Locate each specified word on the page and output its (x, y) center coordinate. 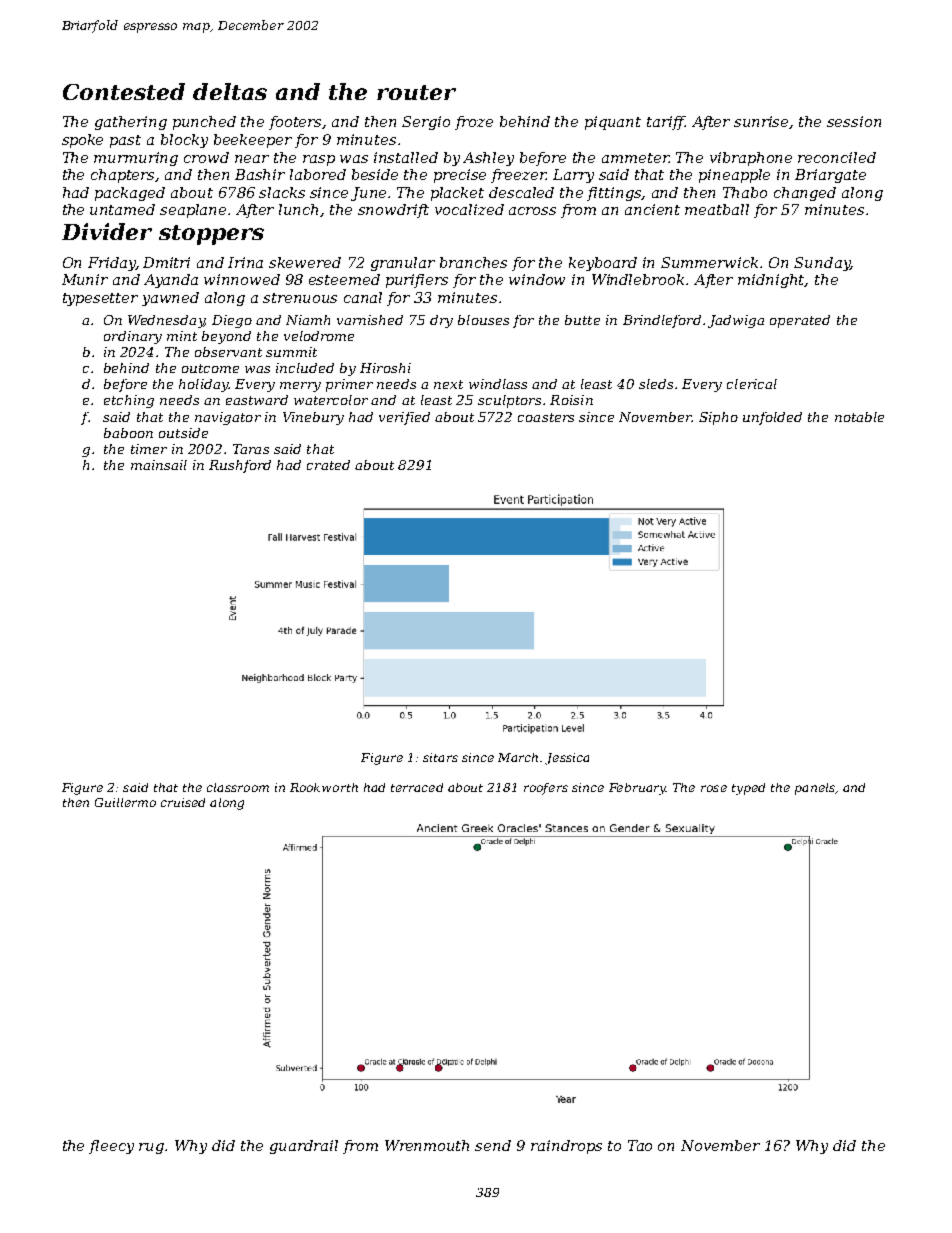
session (854, 121)
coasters (546, 417)
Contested (124, 91)
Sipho (718, 418)
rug (152, 1148)
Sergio (426, 123)
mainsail (159, 465)
